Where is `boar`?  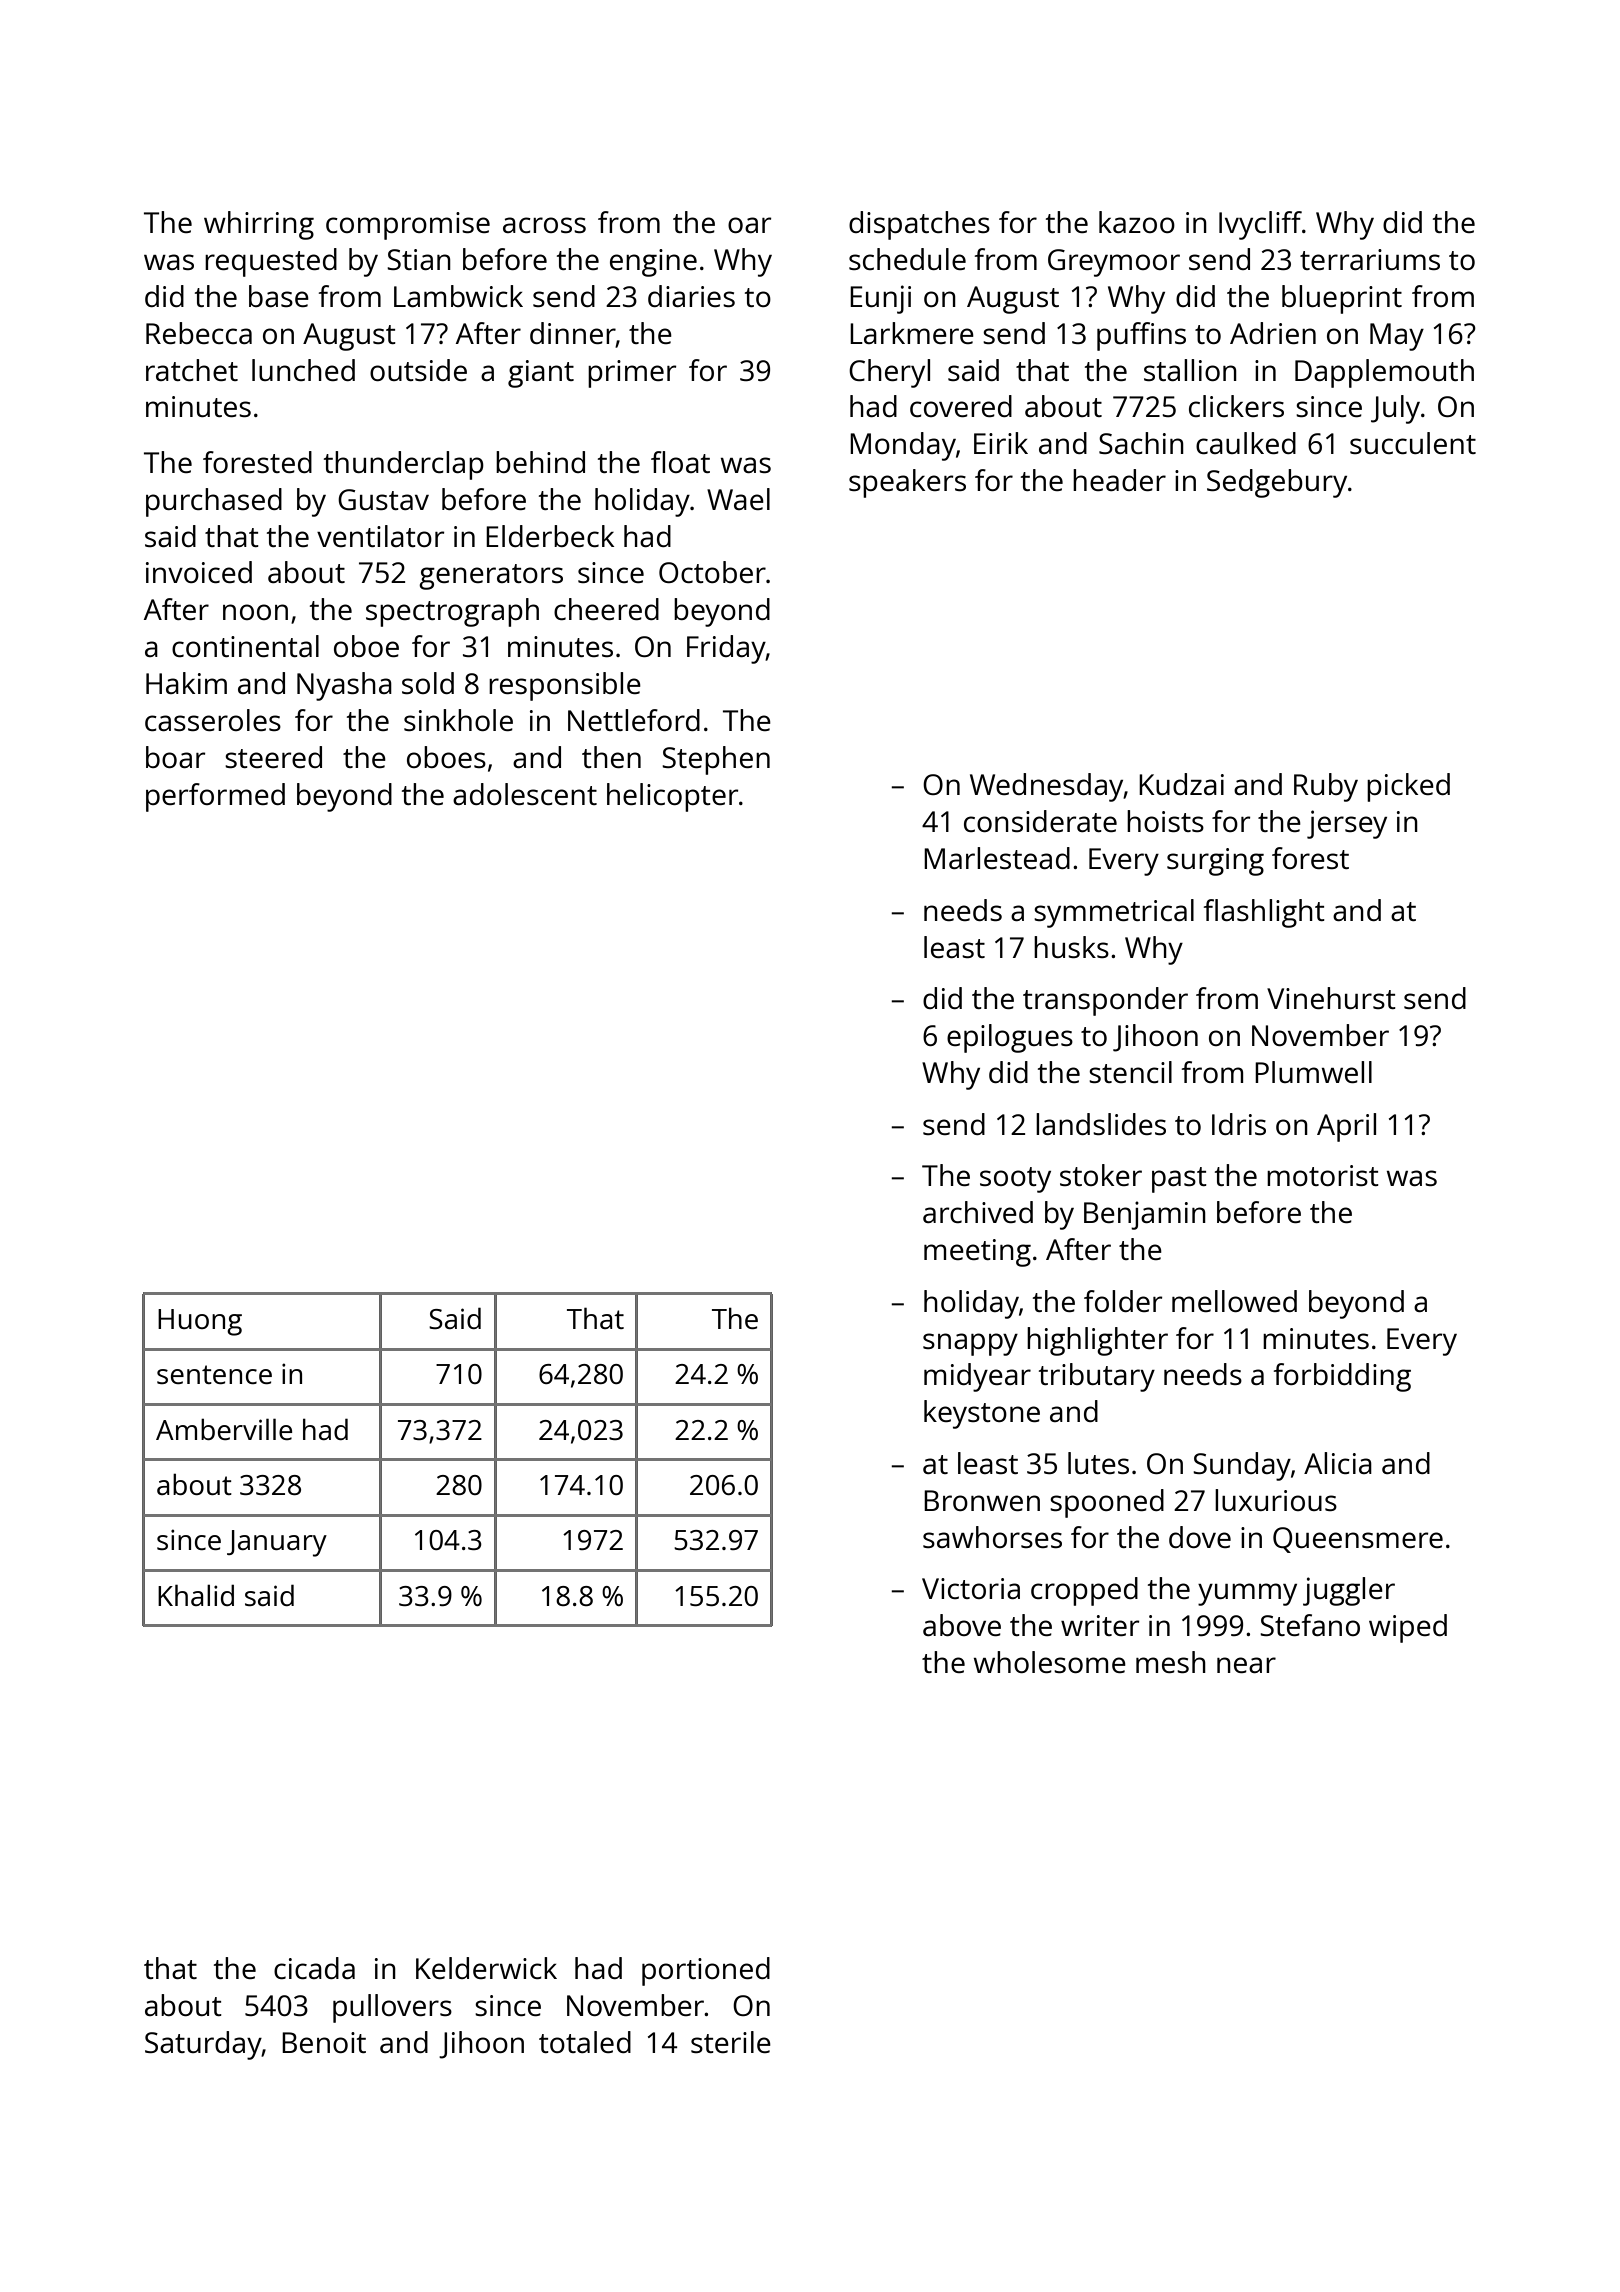
boar is located at coordinates (175, 757).
